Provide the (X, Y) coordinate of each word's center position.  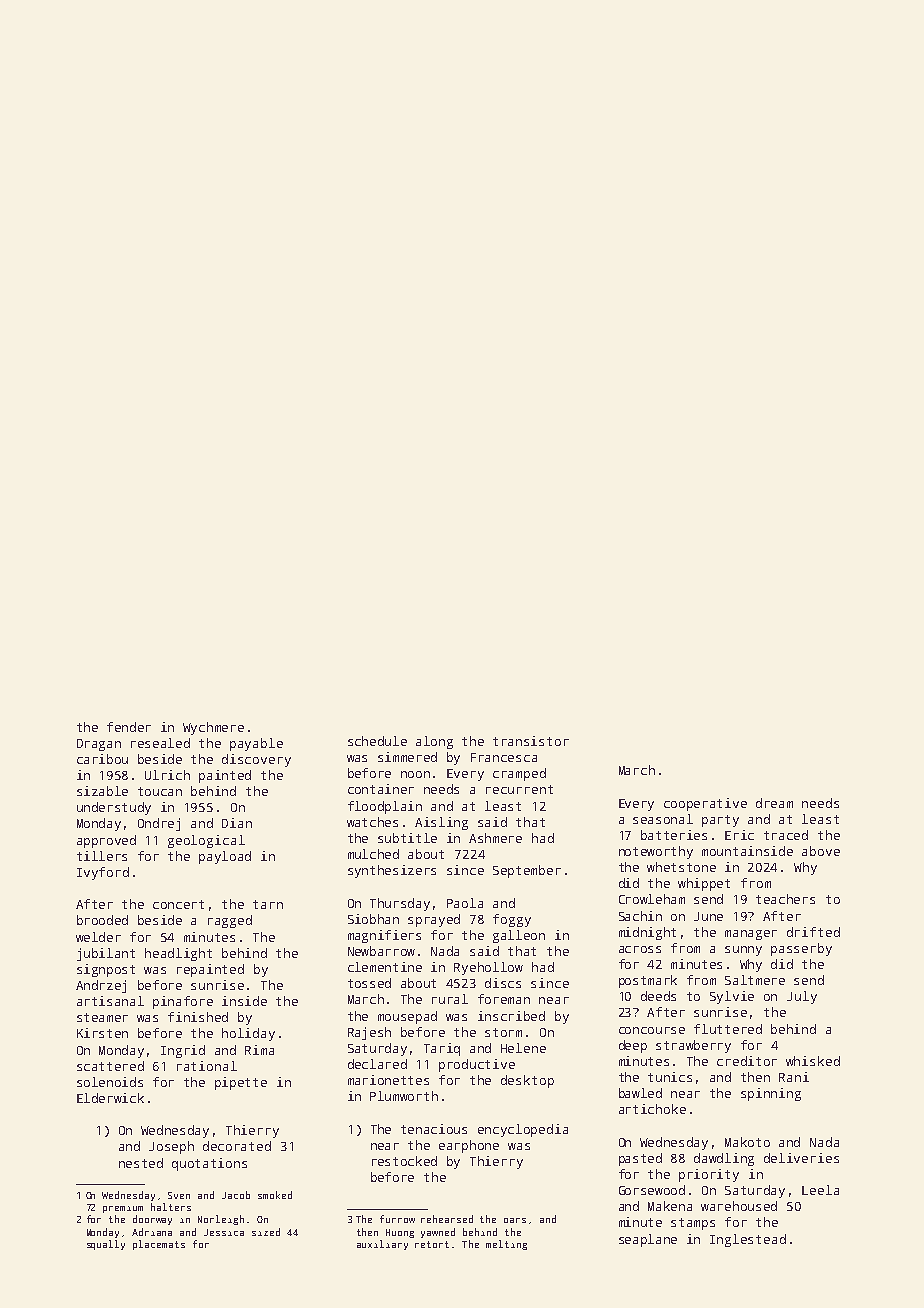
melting (506, 1245)
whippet (704, 884)
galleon (519, 936)
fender (129, 727)
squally (106, 1245)
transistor (531, 741)
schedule (377, 741)
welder (98, 937)
